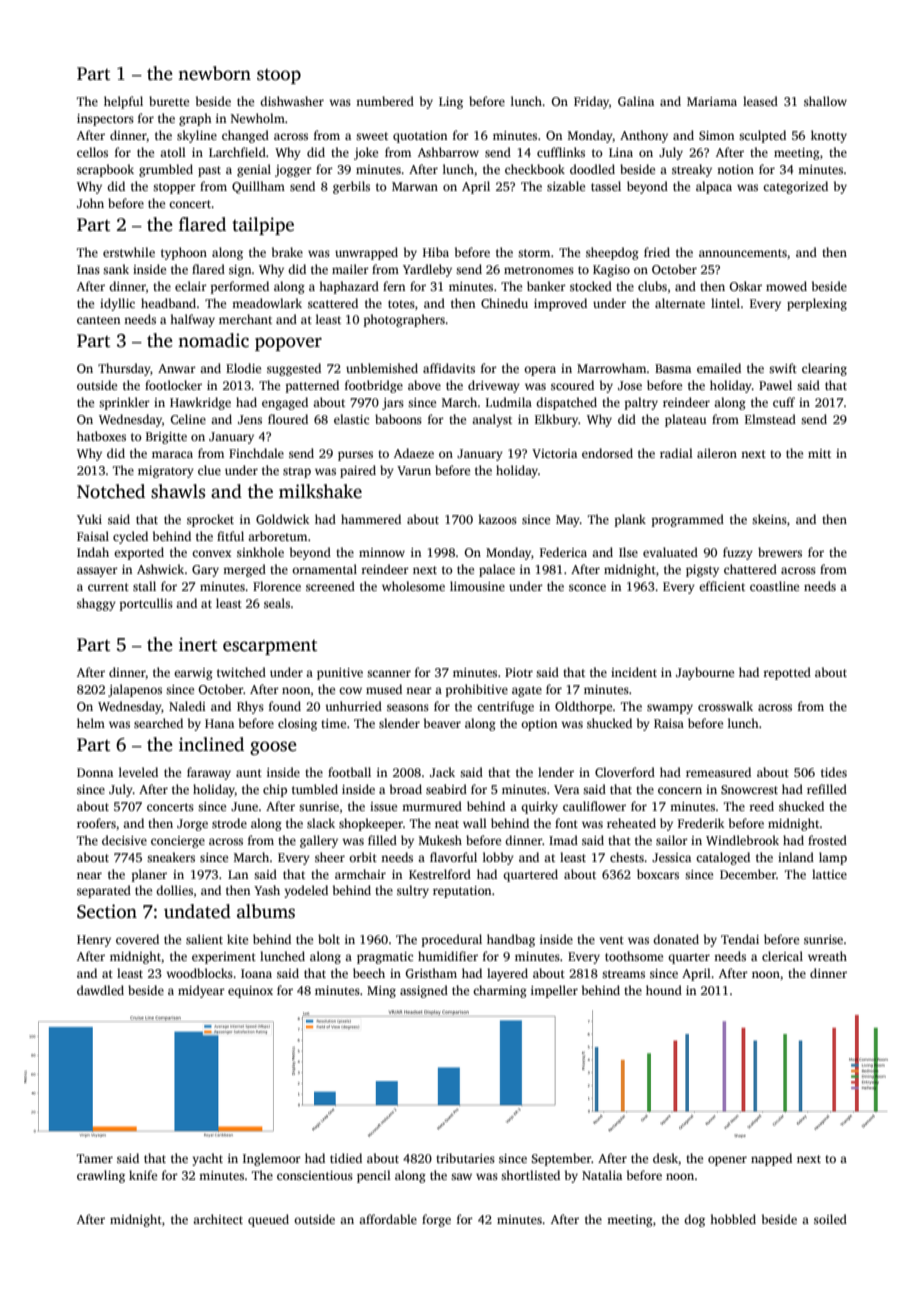 The width and height of the image is (924, 1308). I want to click on Ashbarrow, so click(448, 152).
